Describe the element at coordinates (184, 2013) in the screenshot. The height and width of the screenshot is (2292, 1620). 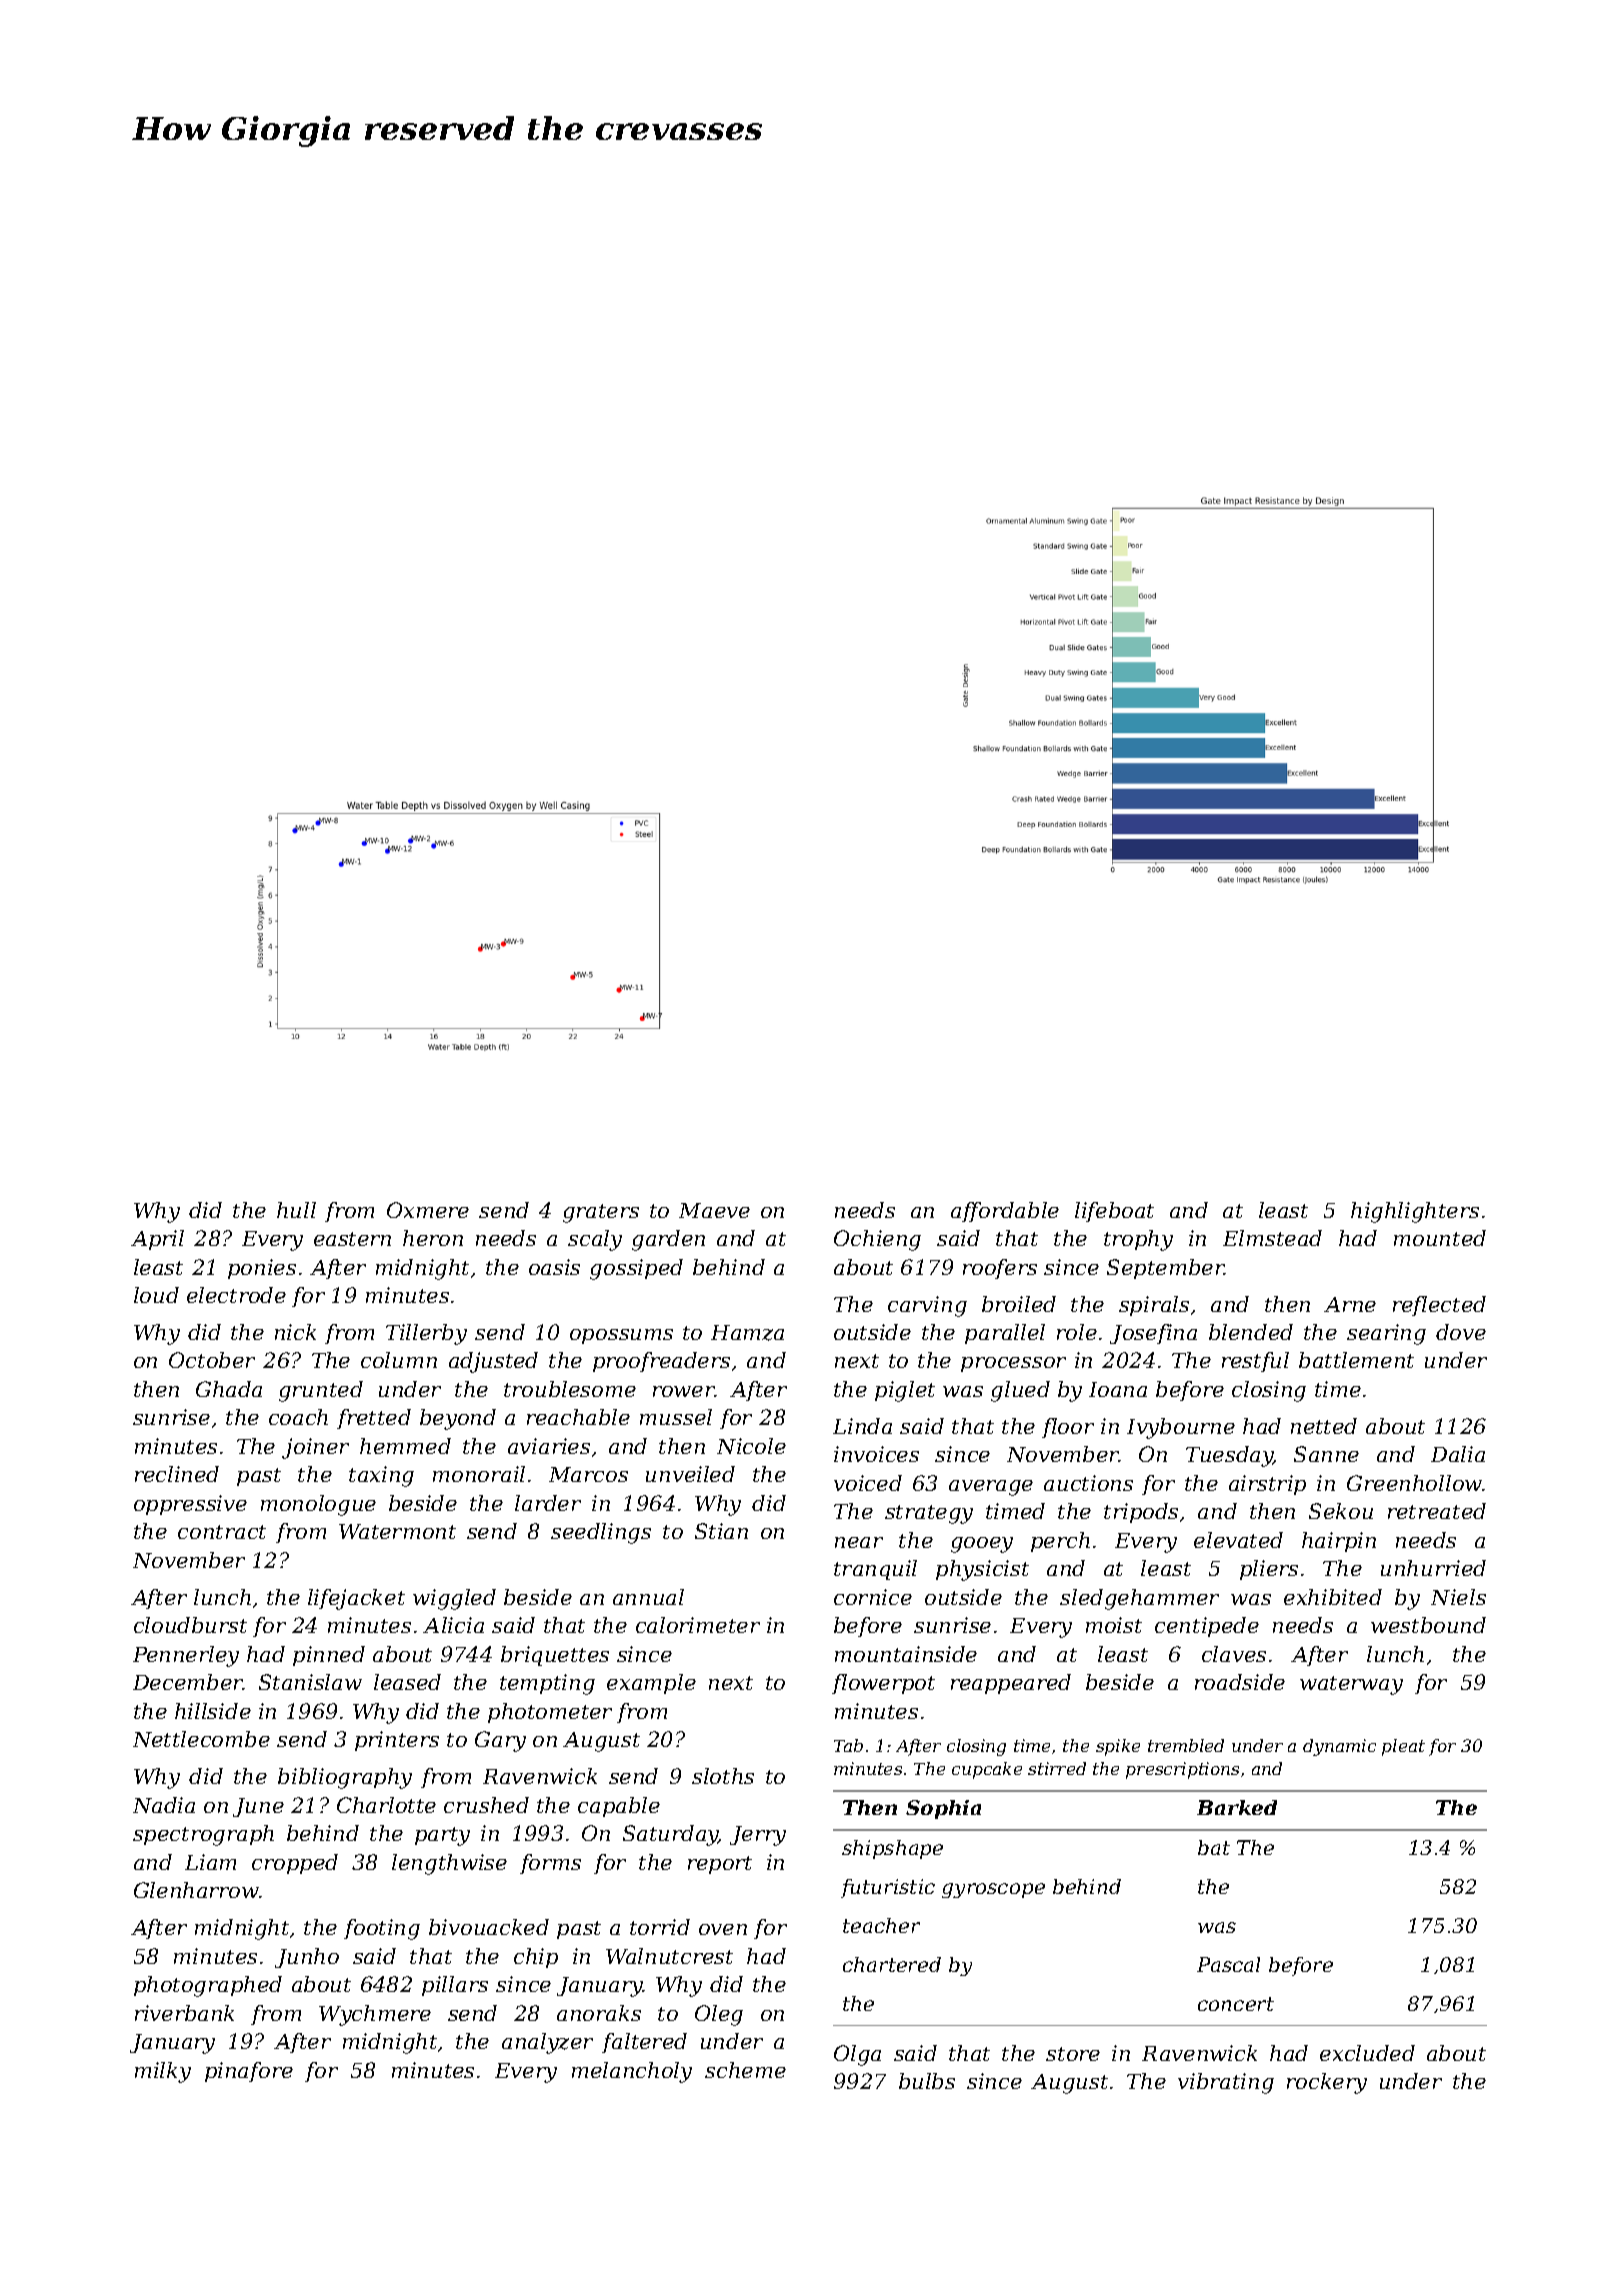
I see `riverbank` at that location.
